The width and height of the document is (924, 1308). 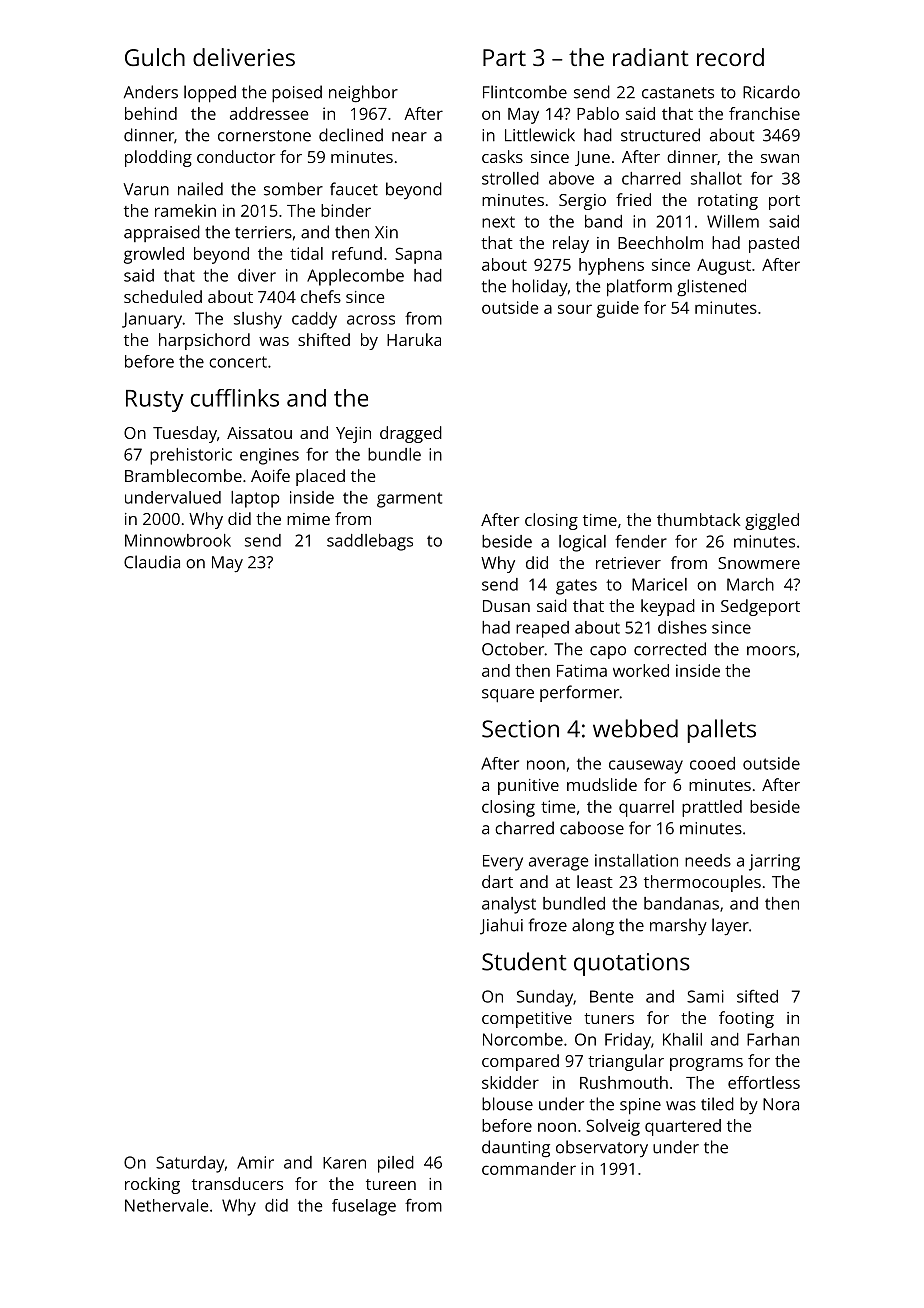 I want to click on appraised, so click(x=162, y=233).
